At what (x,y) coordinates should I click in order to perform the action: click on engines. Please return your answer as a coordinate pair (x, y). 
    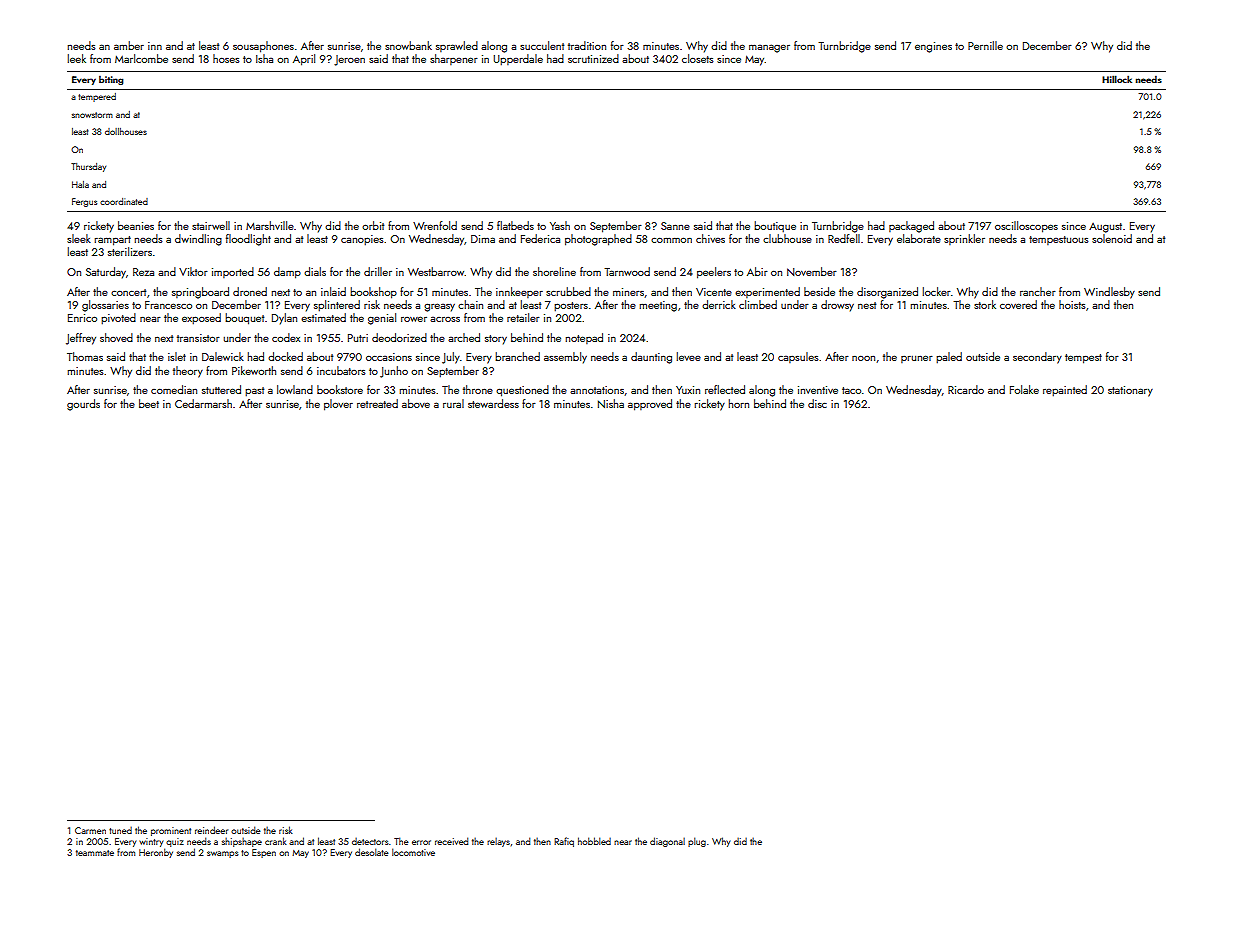
    Looking at the image, I should click on (933, 47).
